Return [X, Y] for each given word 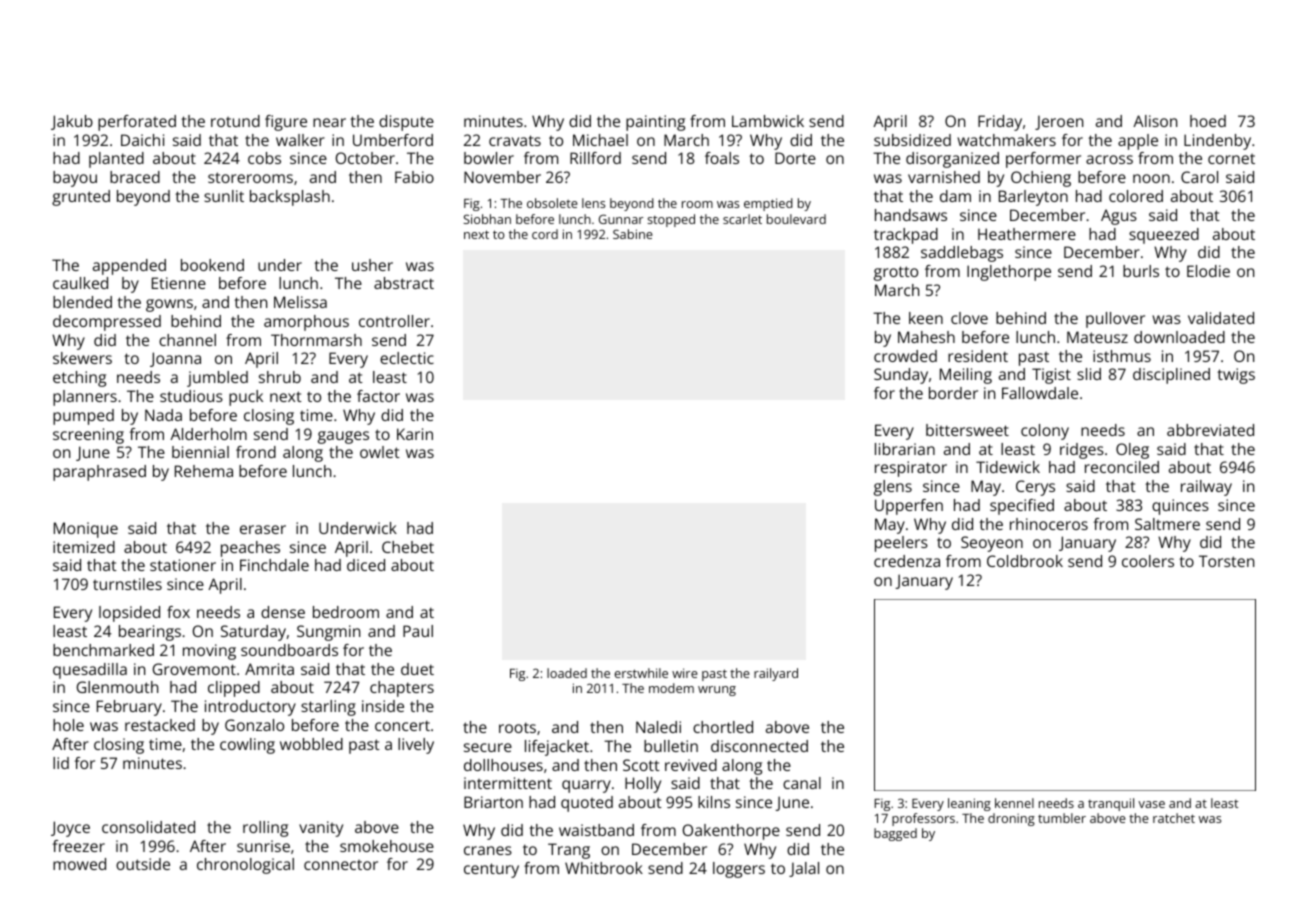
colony [1045, 432]
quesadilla [90, 671]
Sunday [901, 376]
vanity [321, 829]
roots [517, 727]
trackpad [906, 236]
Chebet [408, 547]
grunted [81, 198]
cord [545, 234]
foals [722, 158]
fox [178, 612]
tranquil [1111, 804]
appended [129, 267]
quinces [1180, 507]
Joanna [175, 359]
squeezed [1164, 236]
